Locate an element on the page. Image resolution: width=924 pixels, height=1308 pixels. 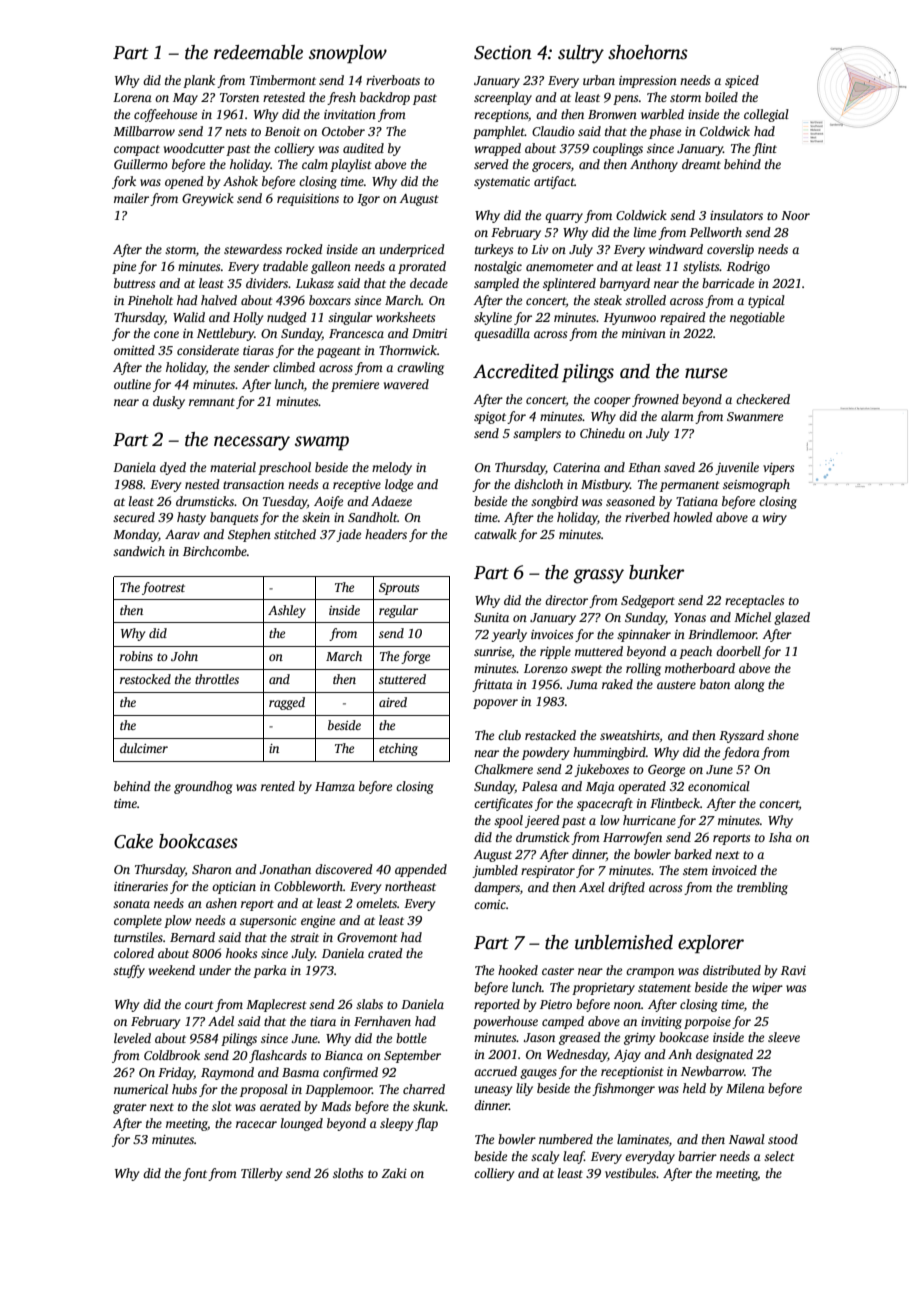
racecar is located at coordinates (256, 1124).
